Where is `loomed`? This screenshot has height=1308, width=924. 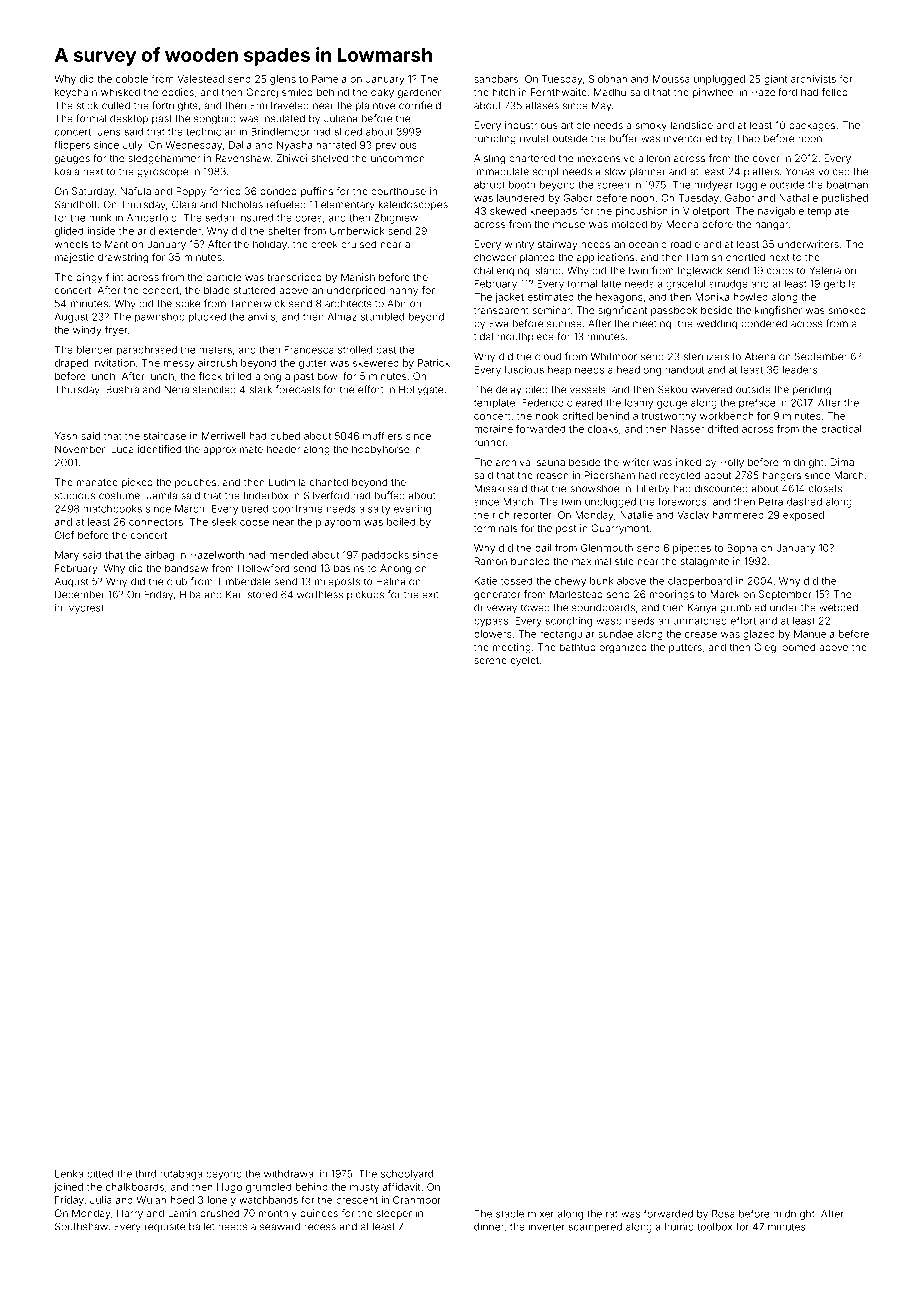
loomed is located at coordinates (797, 647).
